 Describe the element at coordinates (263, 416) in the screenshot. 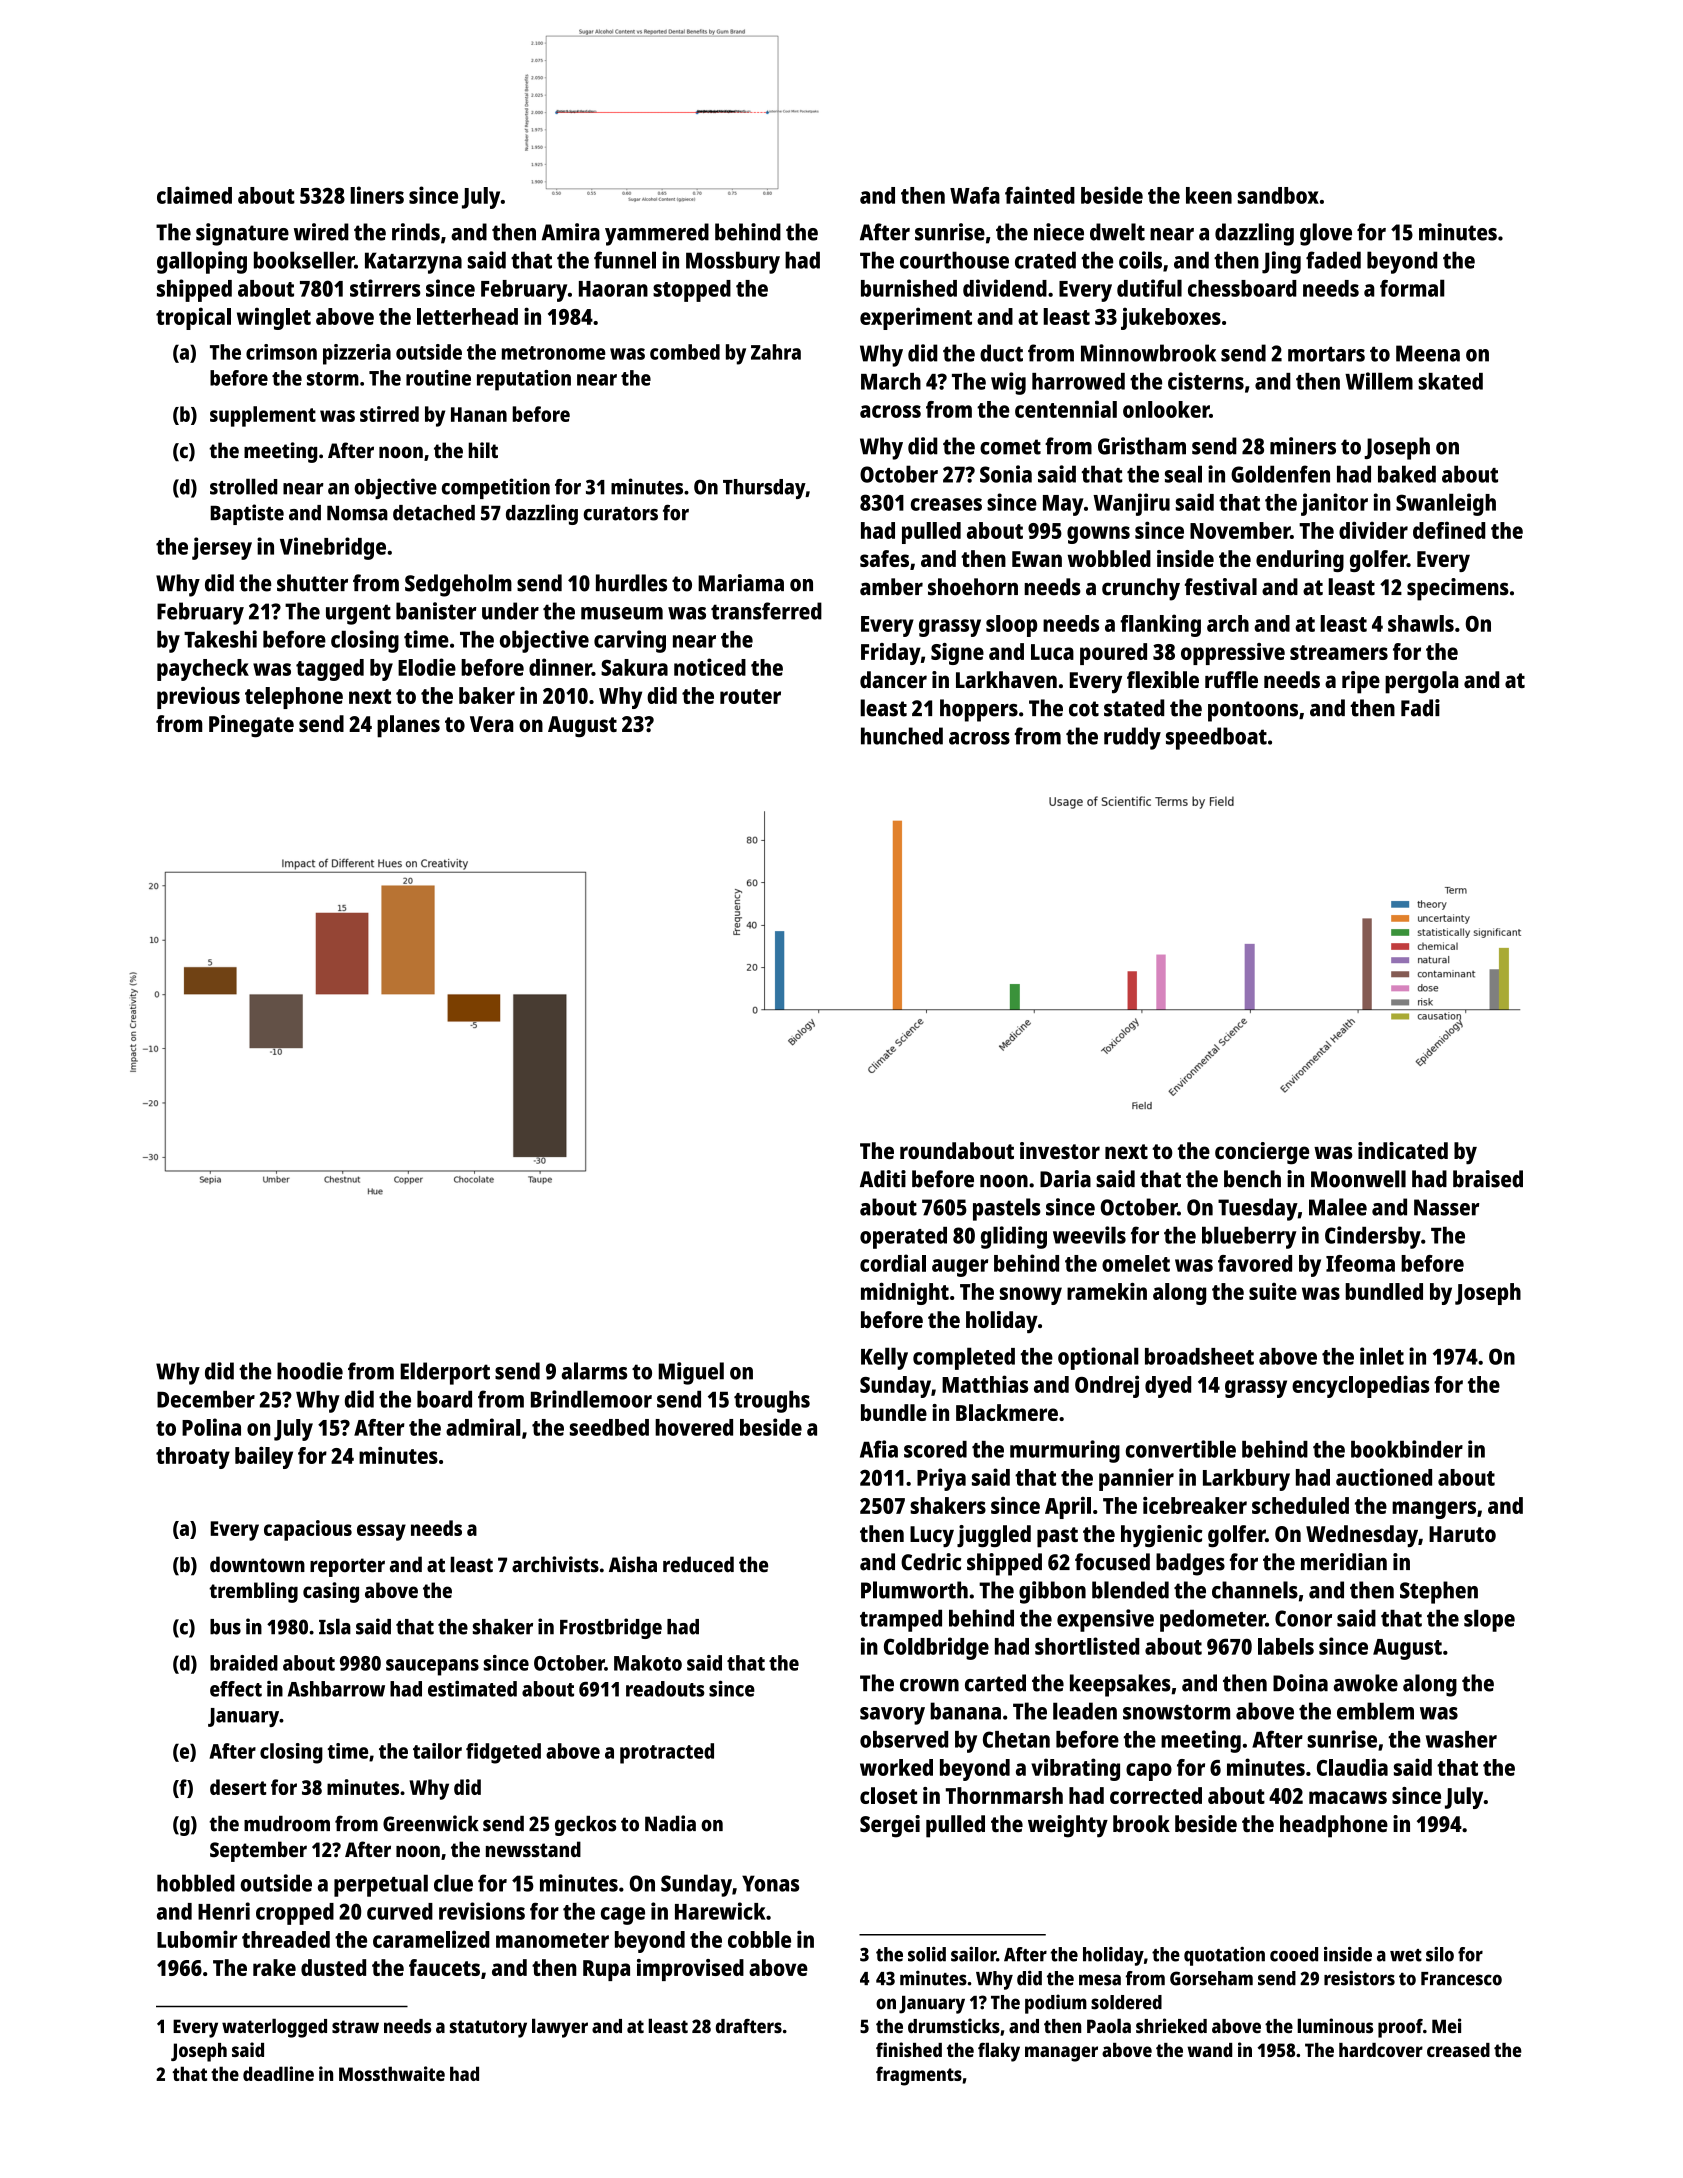

I see `supplement` at that location.
